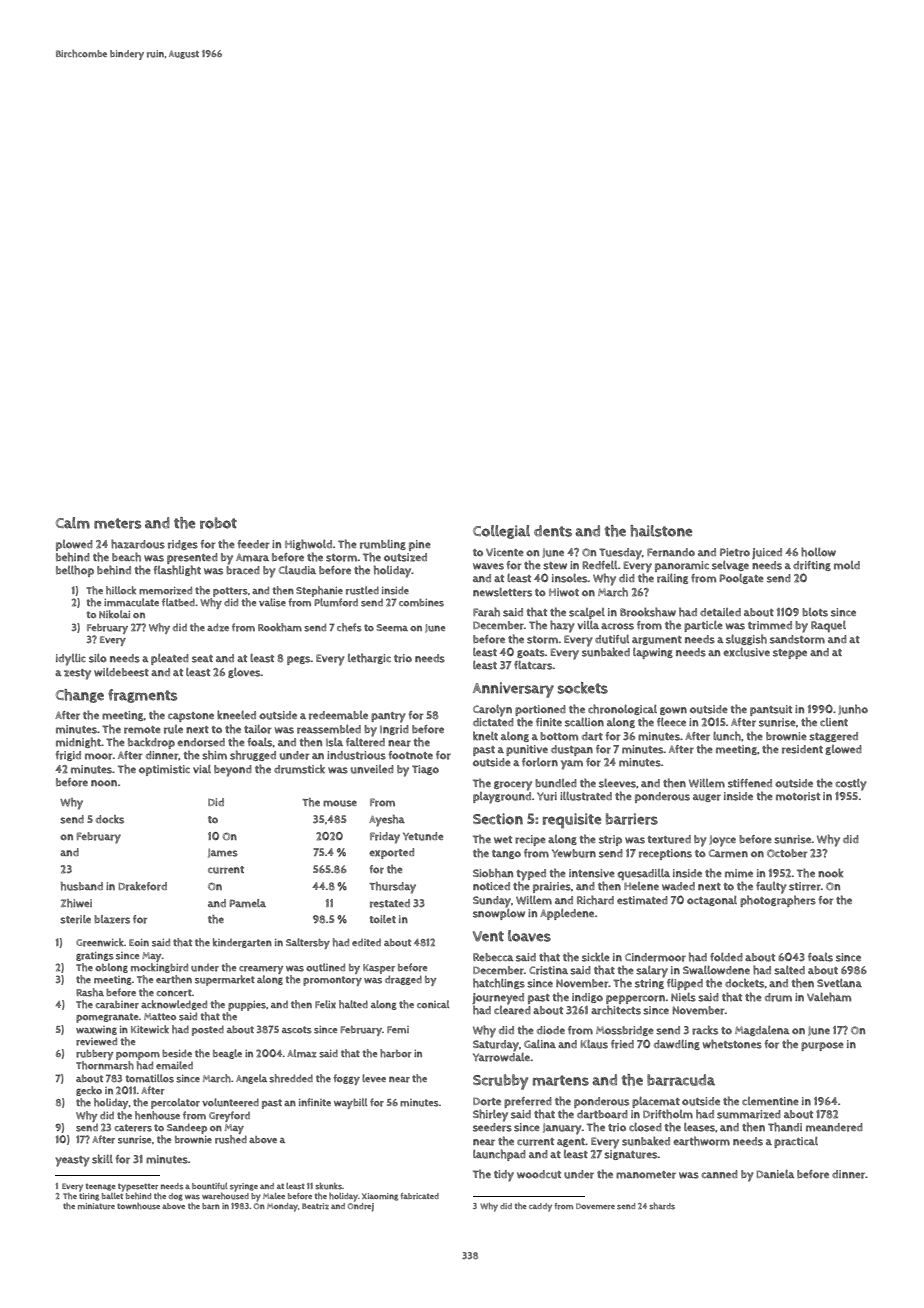 The height and width of the screenshot is (1308, 924). I want to click on hailstone, so click(661, 531).
